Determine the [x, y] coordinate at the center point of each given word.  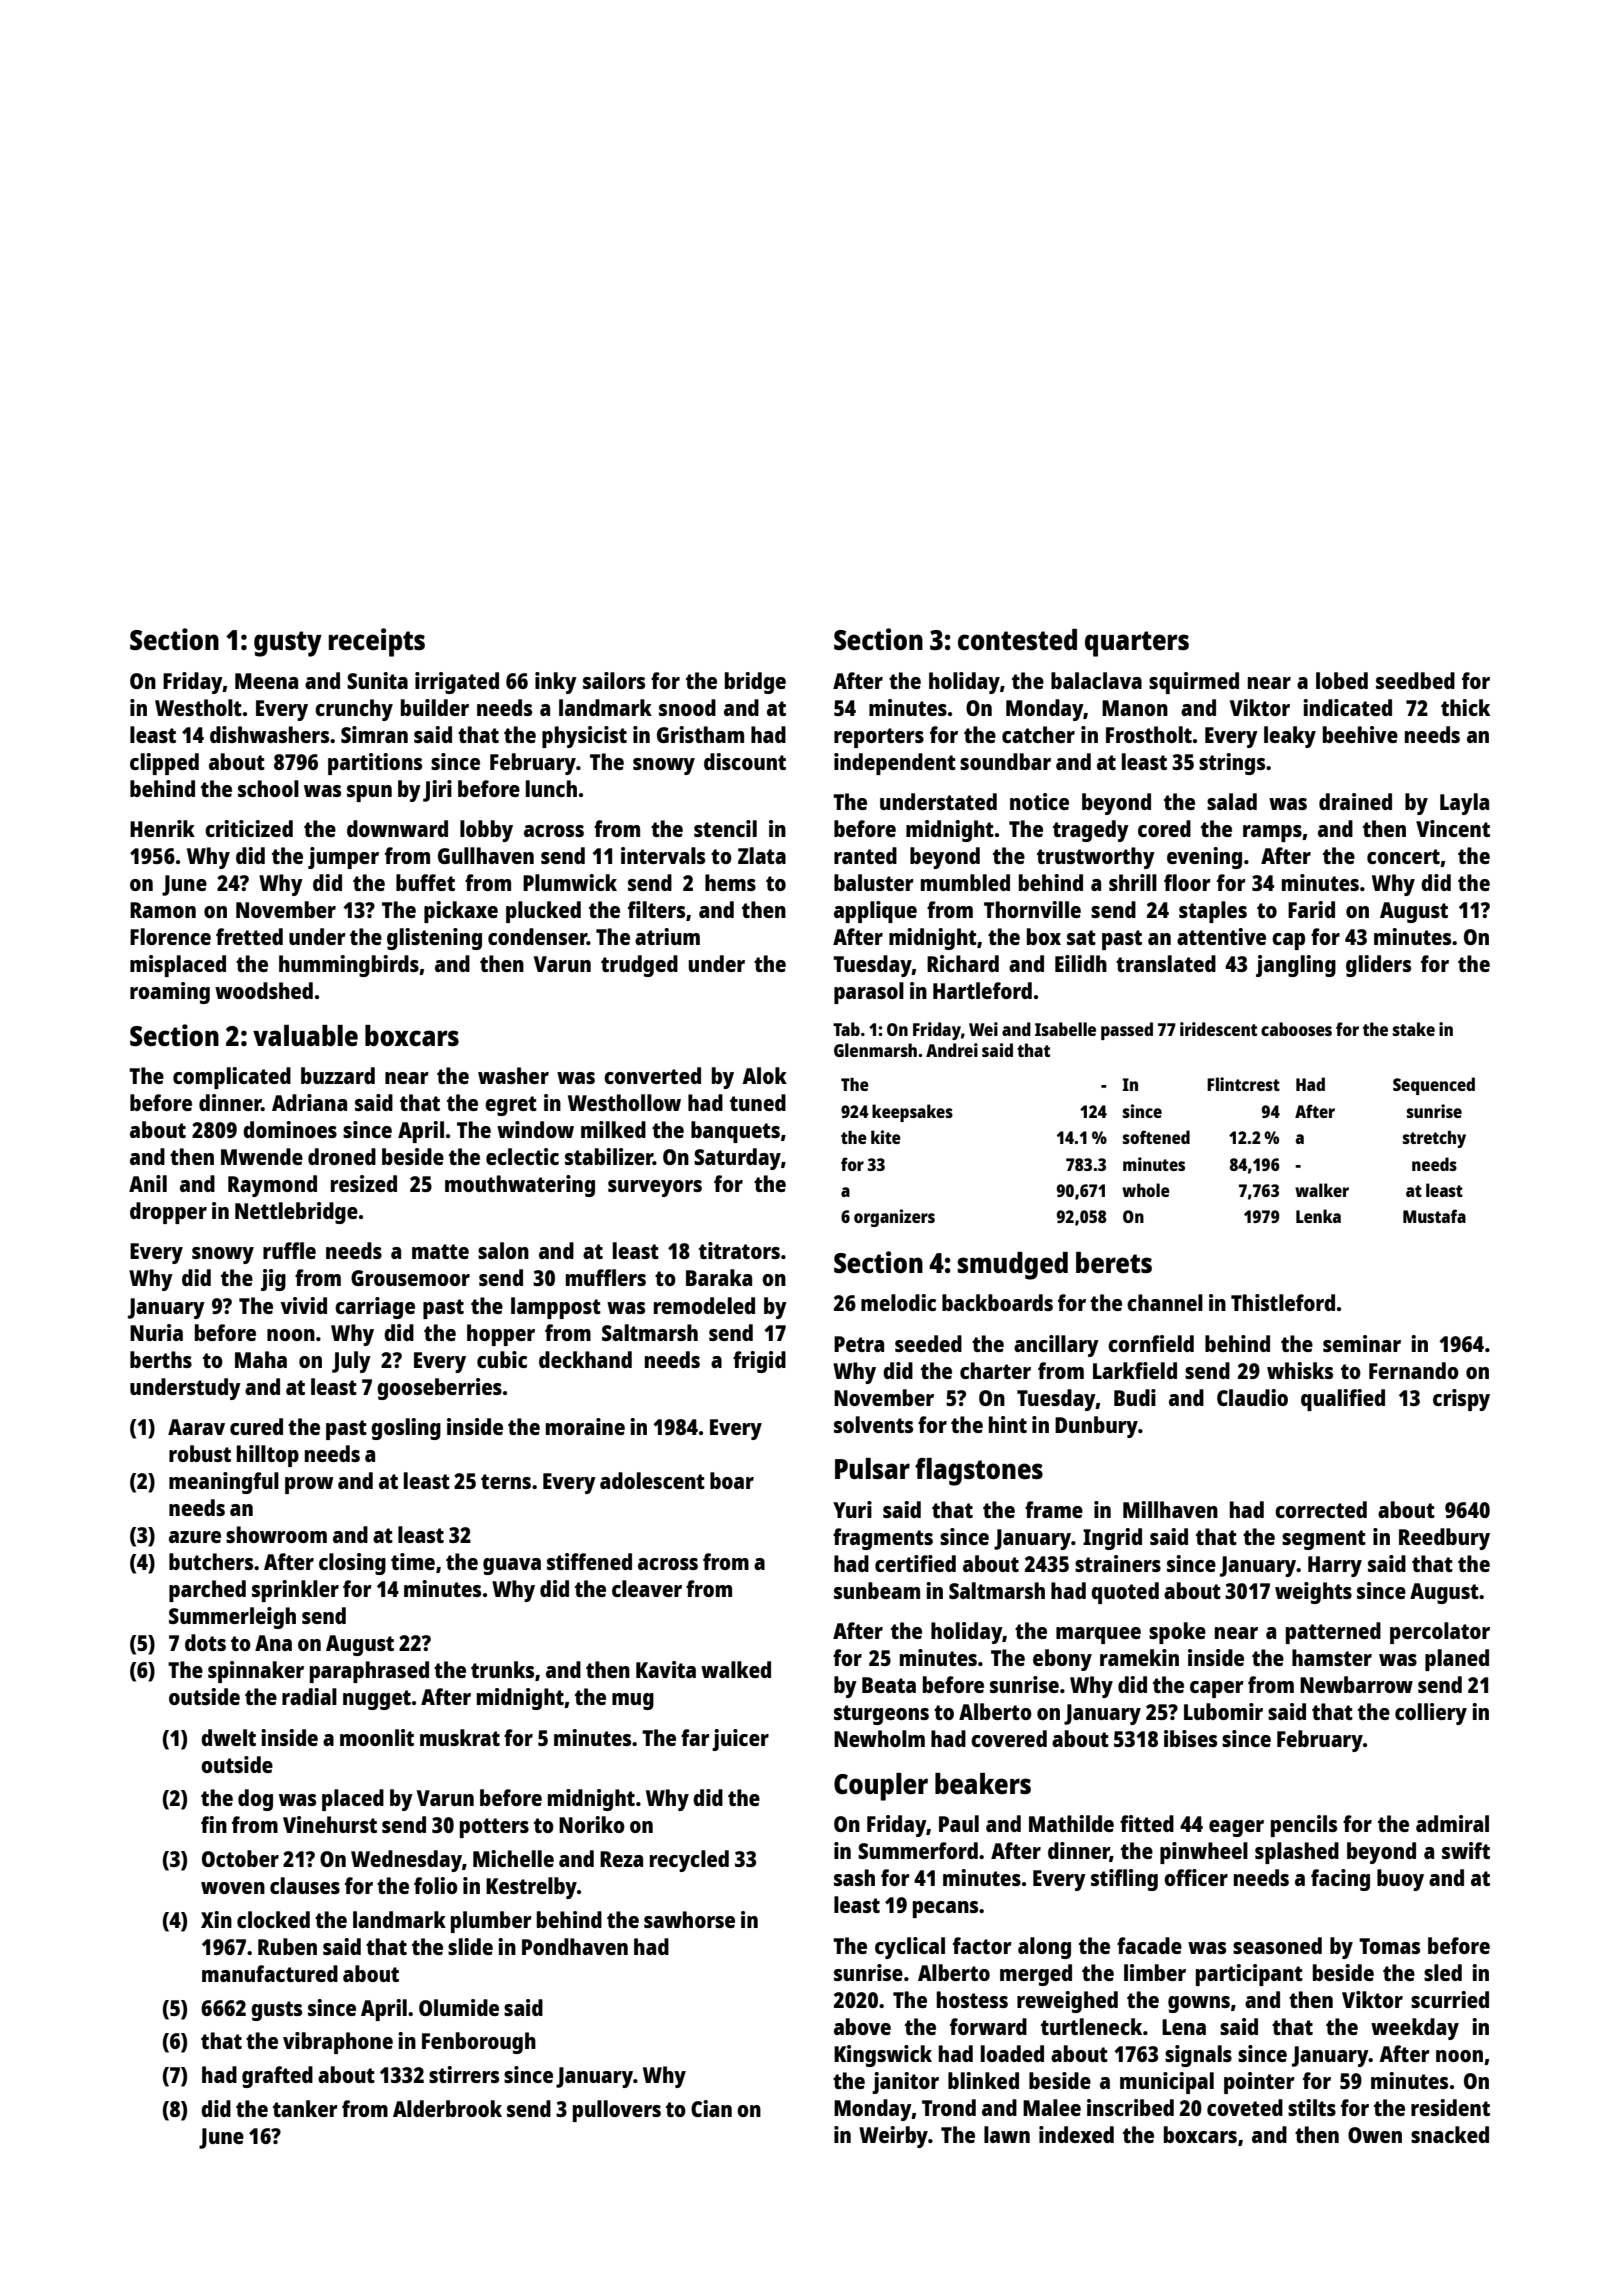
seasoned [1277, 1945]
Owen [1375, 2135]
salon [503, 1250]
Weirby [893, 2137]
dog [255, 1800]
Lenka [1318, 1216]
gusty [288, 644]
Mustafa [1434, 1216]
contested [1017, 639]
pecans [945, 1909]
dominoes [290, 1129]
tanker [305, 2108]
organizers [894, 1218]
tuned [758, 1102]
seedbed [1415, 680]
